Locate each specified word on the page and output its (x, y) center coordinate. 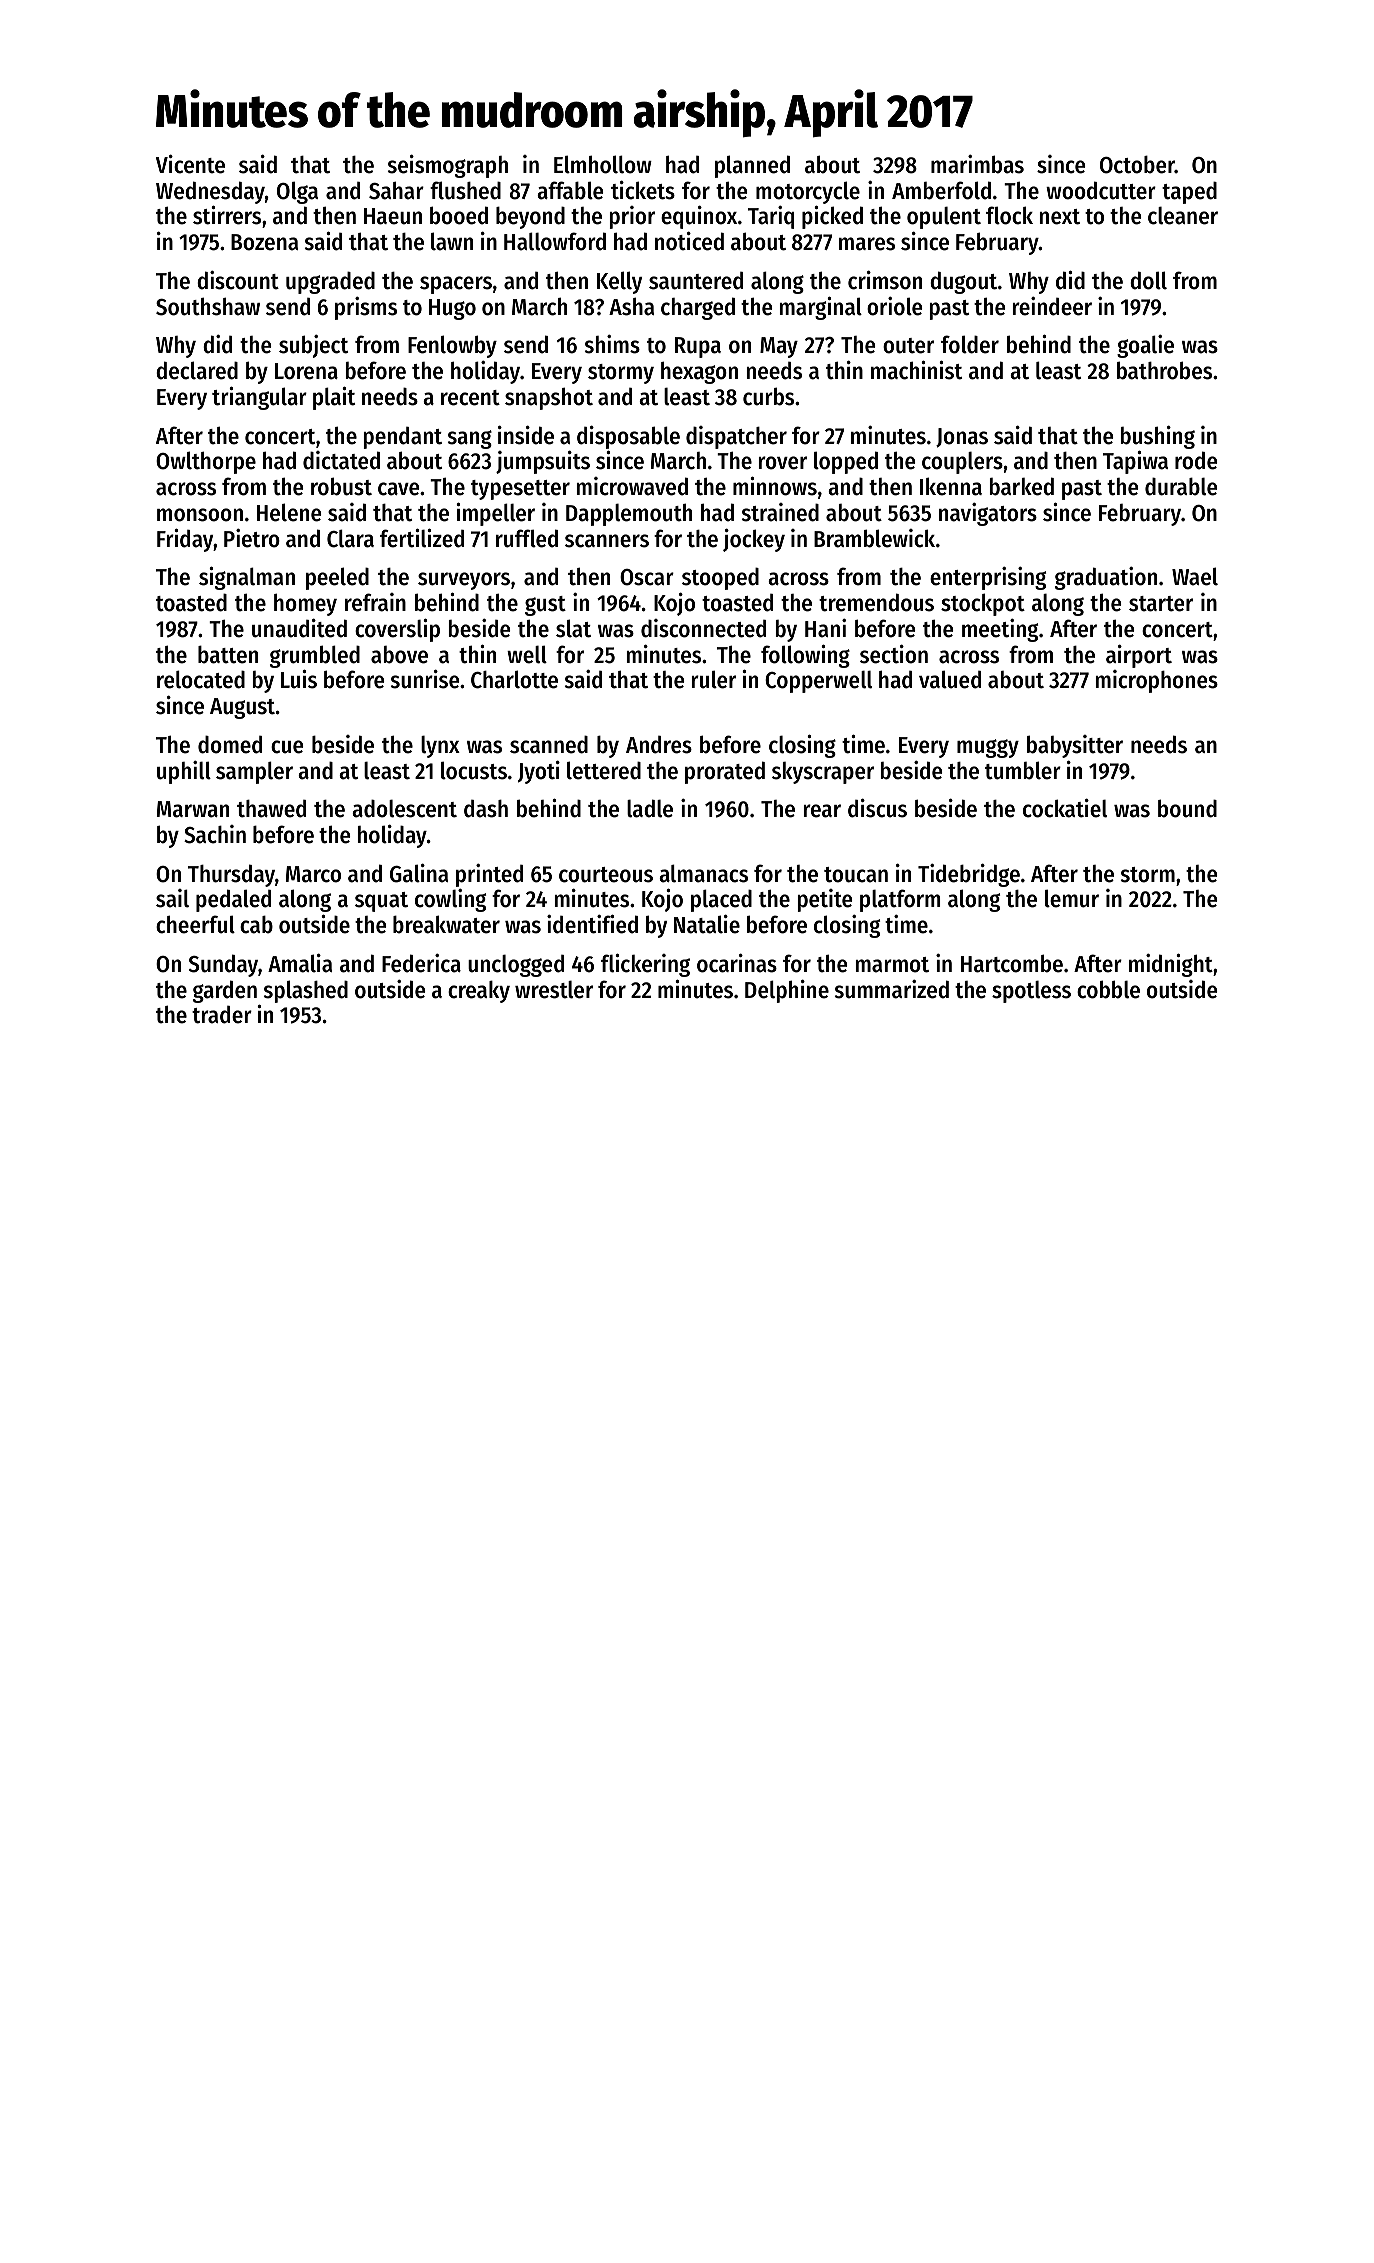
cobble (1108, 989)
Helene (289, 512)
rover (783, 463)
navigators (988, 514)
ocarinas (737, 963)
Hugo (452, 309)
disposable (628, 437)
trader (222, 1015)
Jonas (962, 438)
